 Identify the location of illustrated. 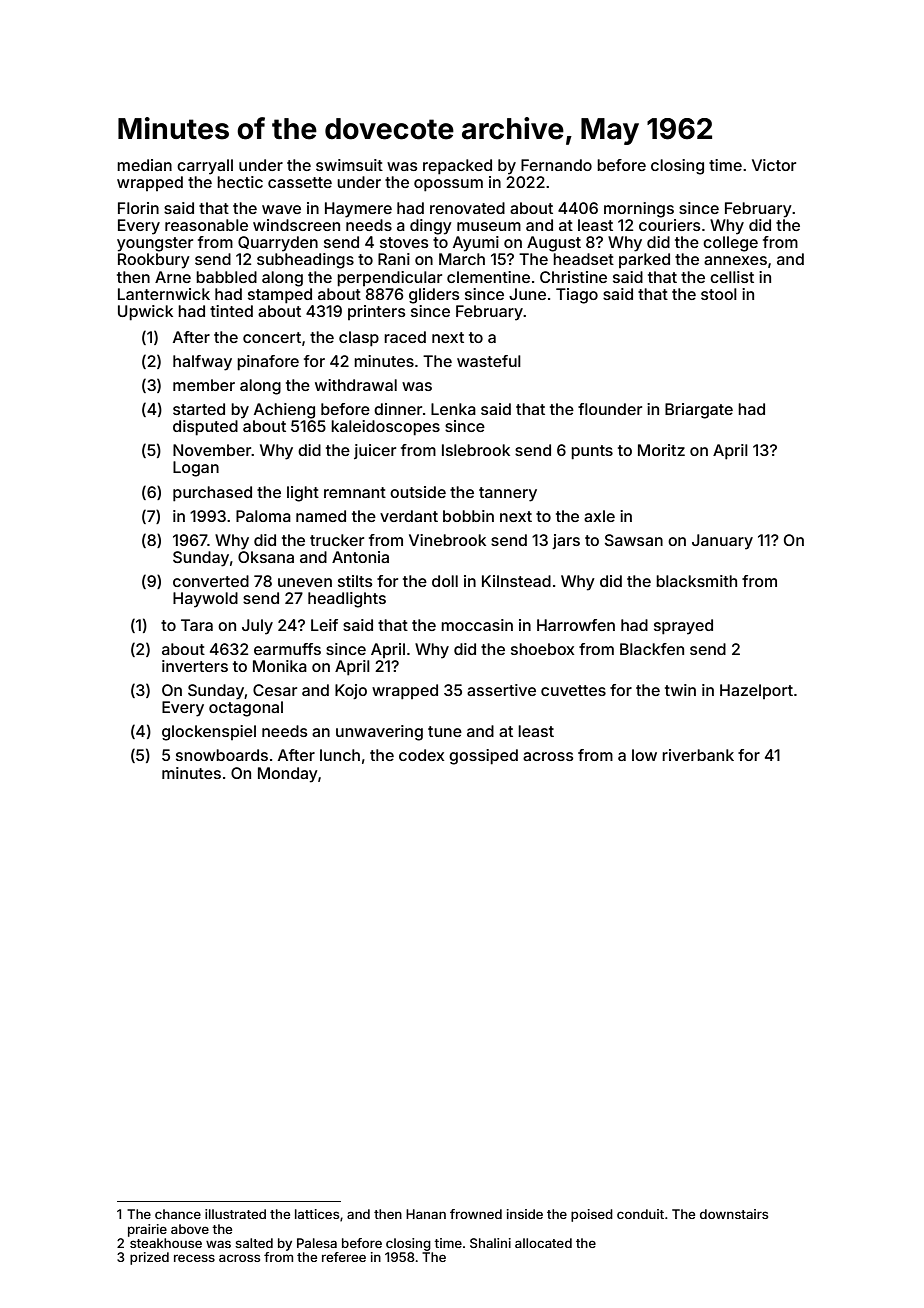
(235, 1214).
